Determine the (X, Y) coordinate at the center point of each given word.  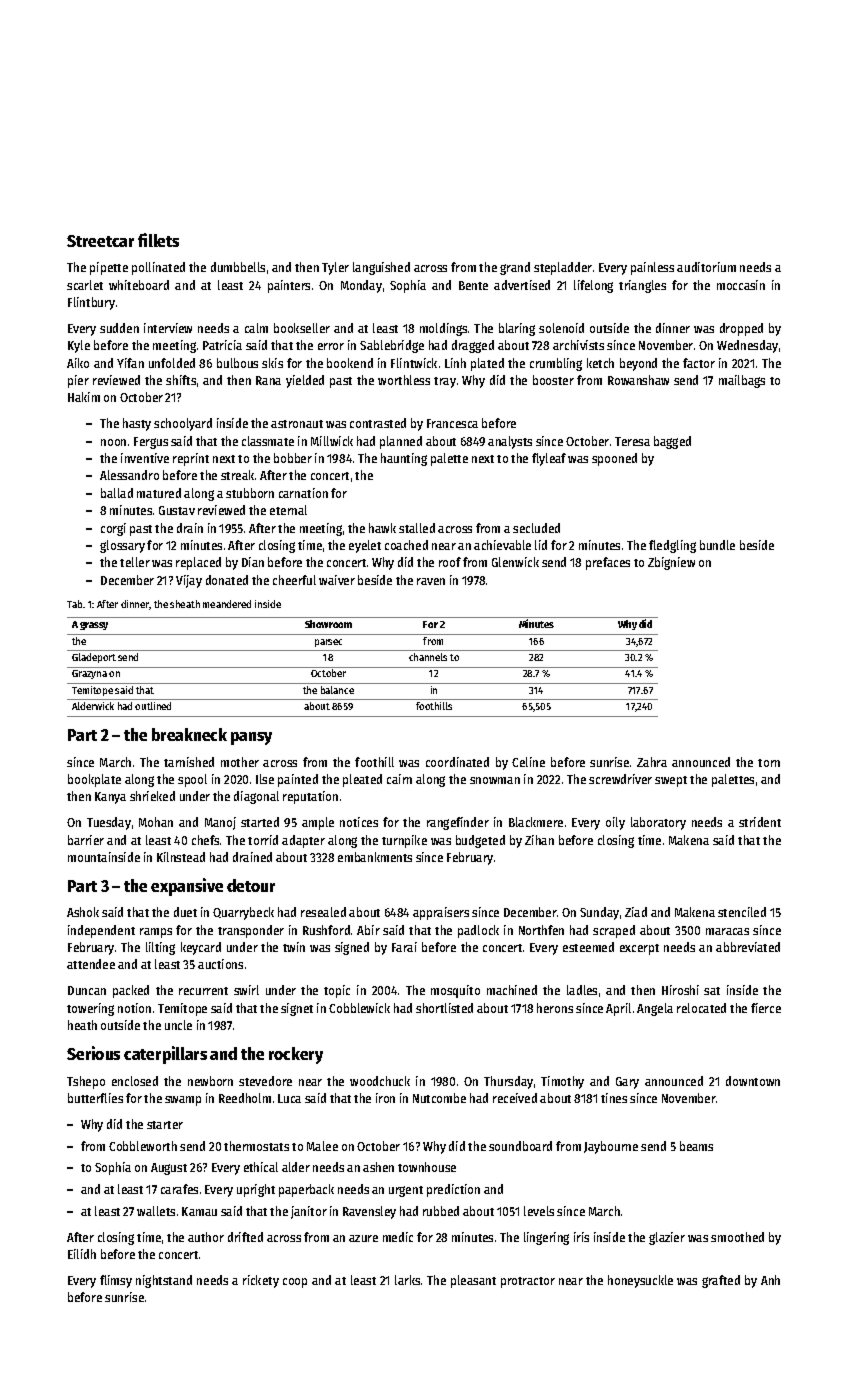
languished (381, 268)
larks (407, 1280)
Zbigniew (671, 563)
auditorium (706, 267)
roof (450, 562)
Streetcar (100, 241)
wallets (156, 1211)
